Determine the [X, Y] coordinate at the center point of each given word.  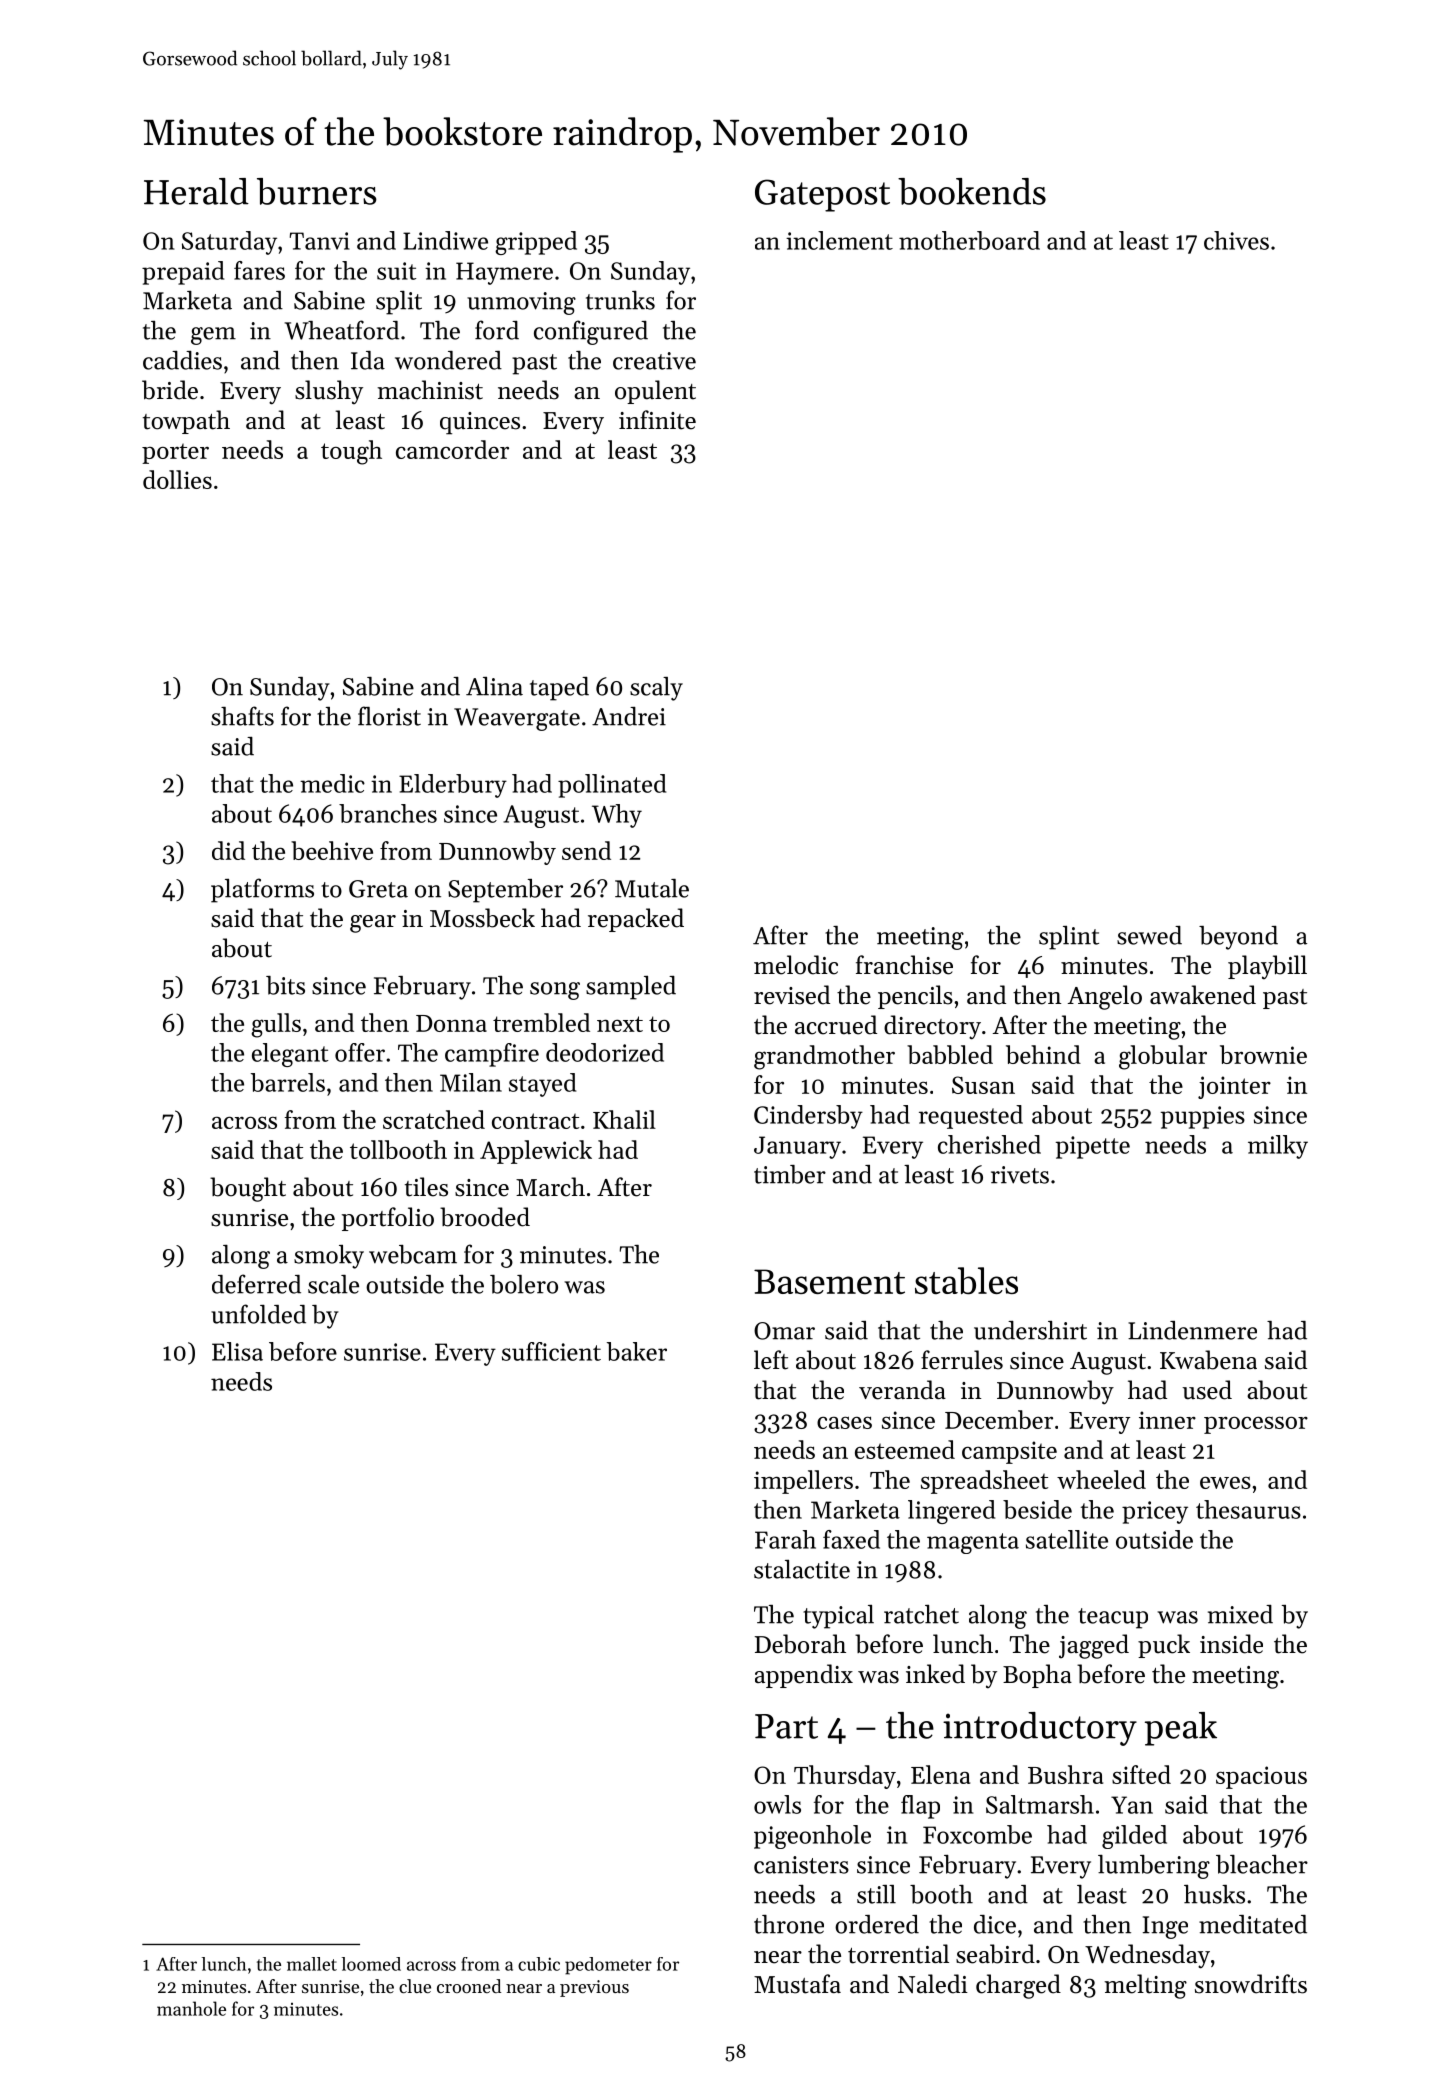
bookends [972, 191]
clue [415, 1986]
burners [317, 191]
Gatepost [822, 195]
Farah [785, 1539]
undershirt [1030, 1330]
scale [333, 1284]
